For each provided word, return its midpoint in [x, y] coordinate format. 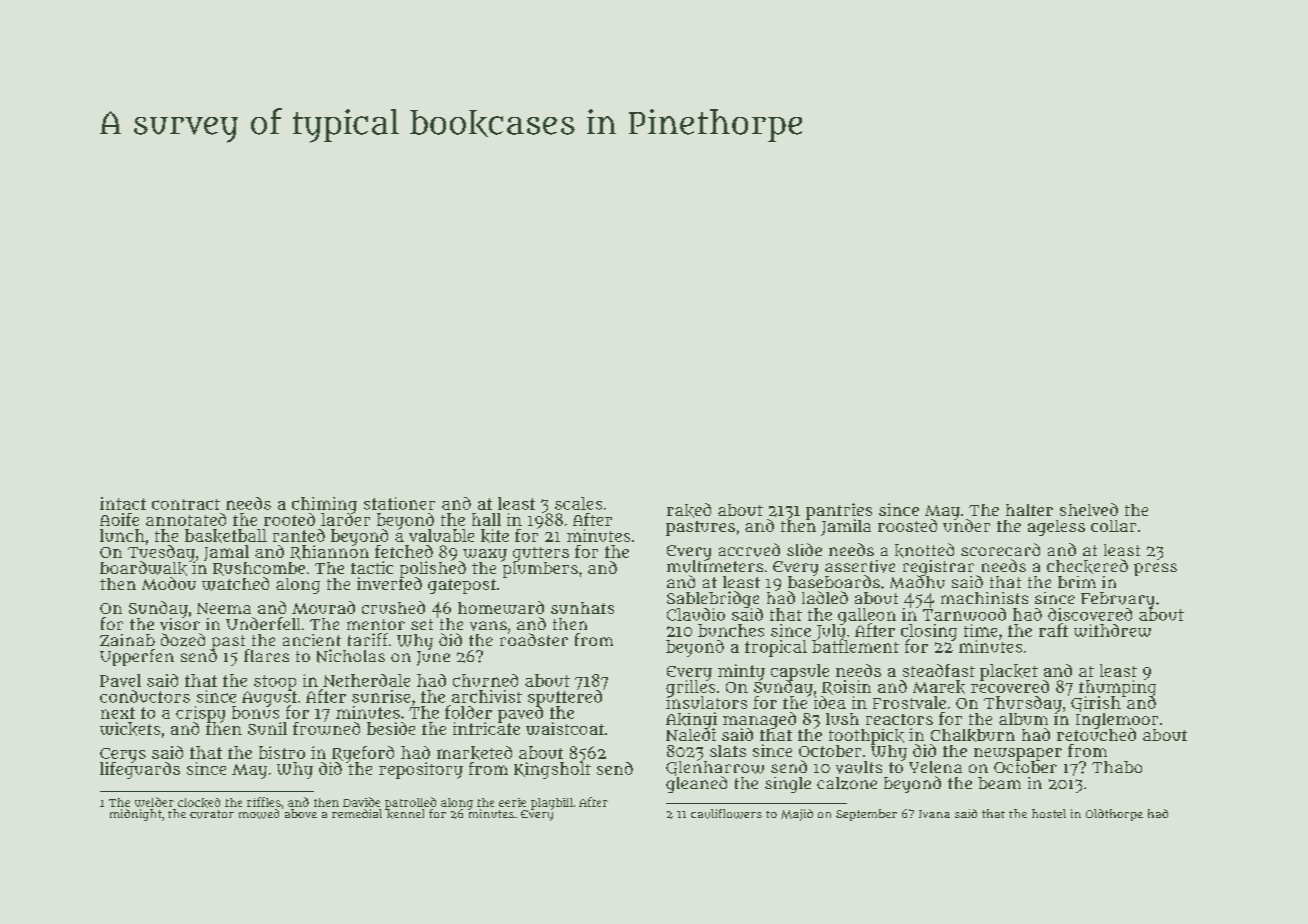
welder [154, 802]
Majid [797, 815]
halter [1029, 510]
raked [689, 510]
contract [186, 504]
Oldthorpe [1114, 815]
